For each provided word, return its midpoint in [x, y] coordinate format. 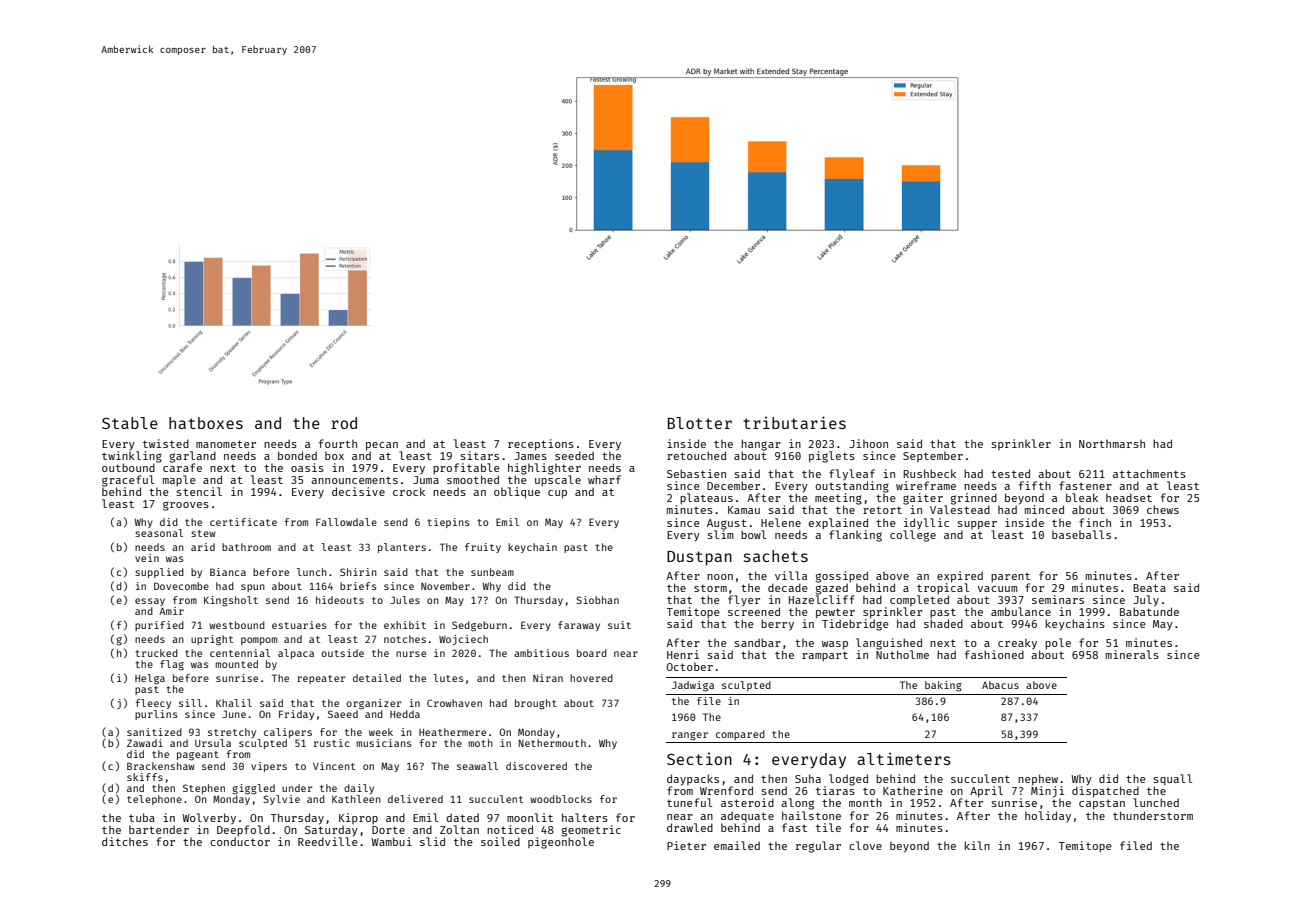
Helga [150, 679]
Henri [683, 654]
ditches [125, 841]
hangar [761, 445]
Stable [130, 423]
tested [1010, 473]
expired [960, 577]
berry [777, 625]
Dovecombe [181, 586]
